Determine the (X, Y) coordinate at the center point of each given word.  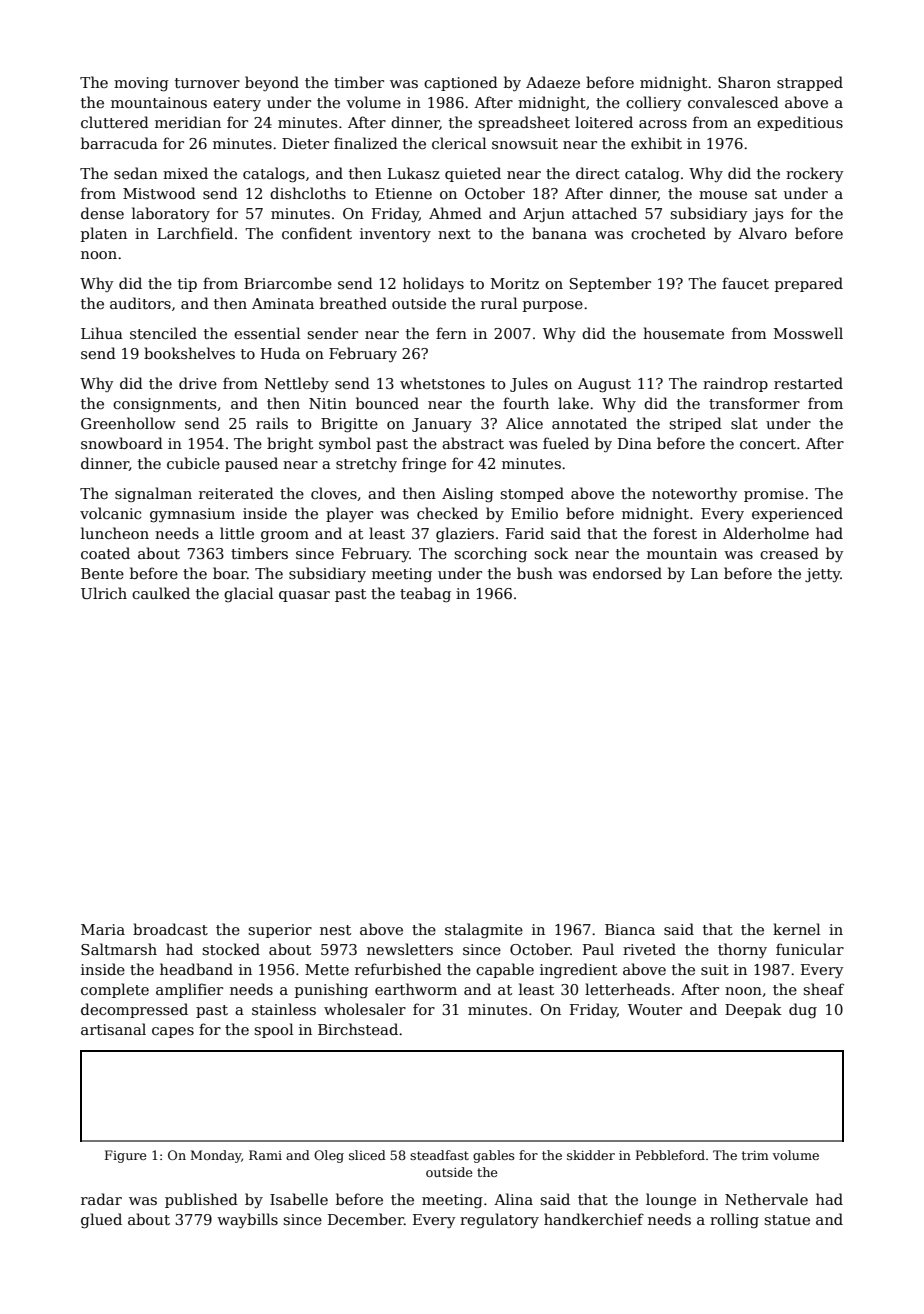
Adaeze (553, 82)
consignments (164, 405)
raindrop (735, 384)
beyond (272, 83)
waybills (247, 1220)
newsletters (410, 949)
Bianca (630, 929)
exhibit (656, 143)
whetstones (442, 383)
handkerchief (594, 1219)
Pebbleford (670, 1155)
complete (115, 990)
